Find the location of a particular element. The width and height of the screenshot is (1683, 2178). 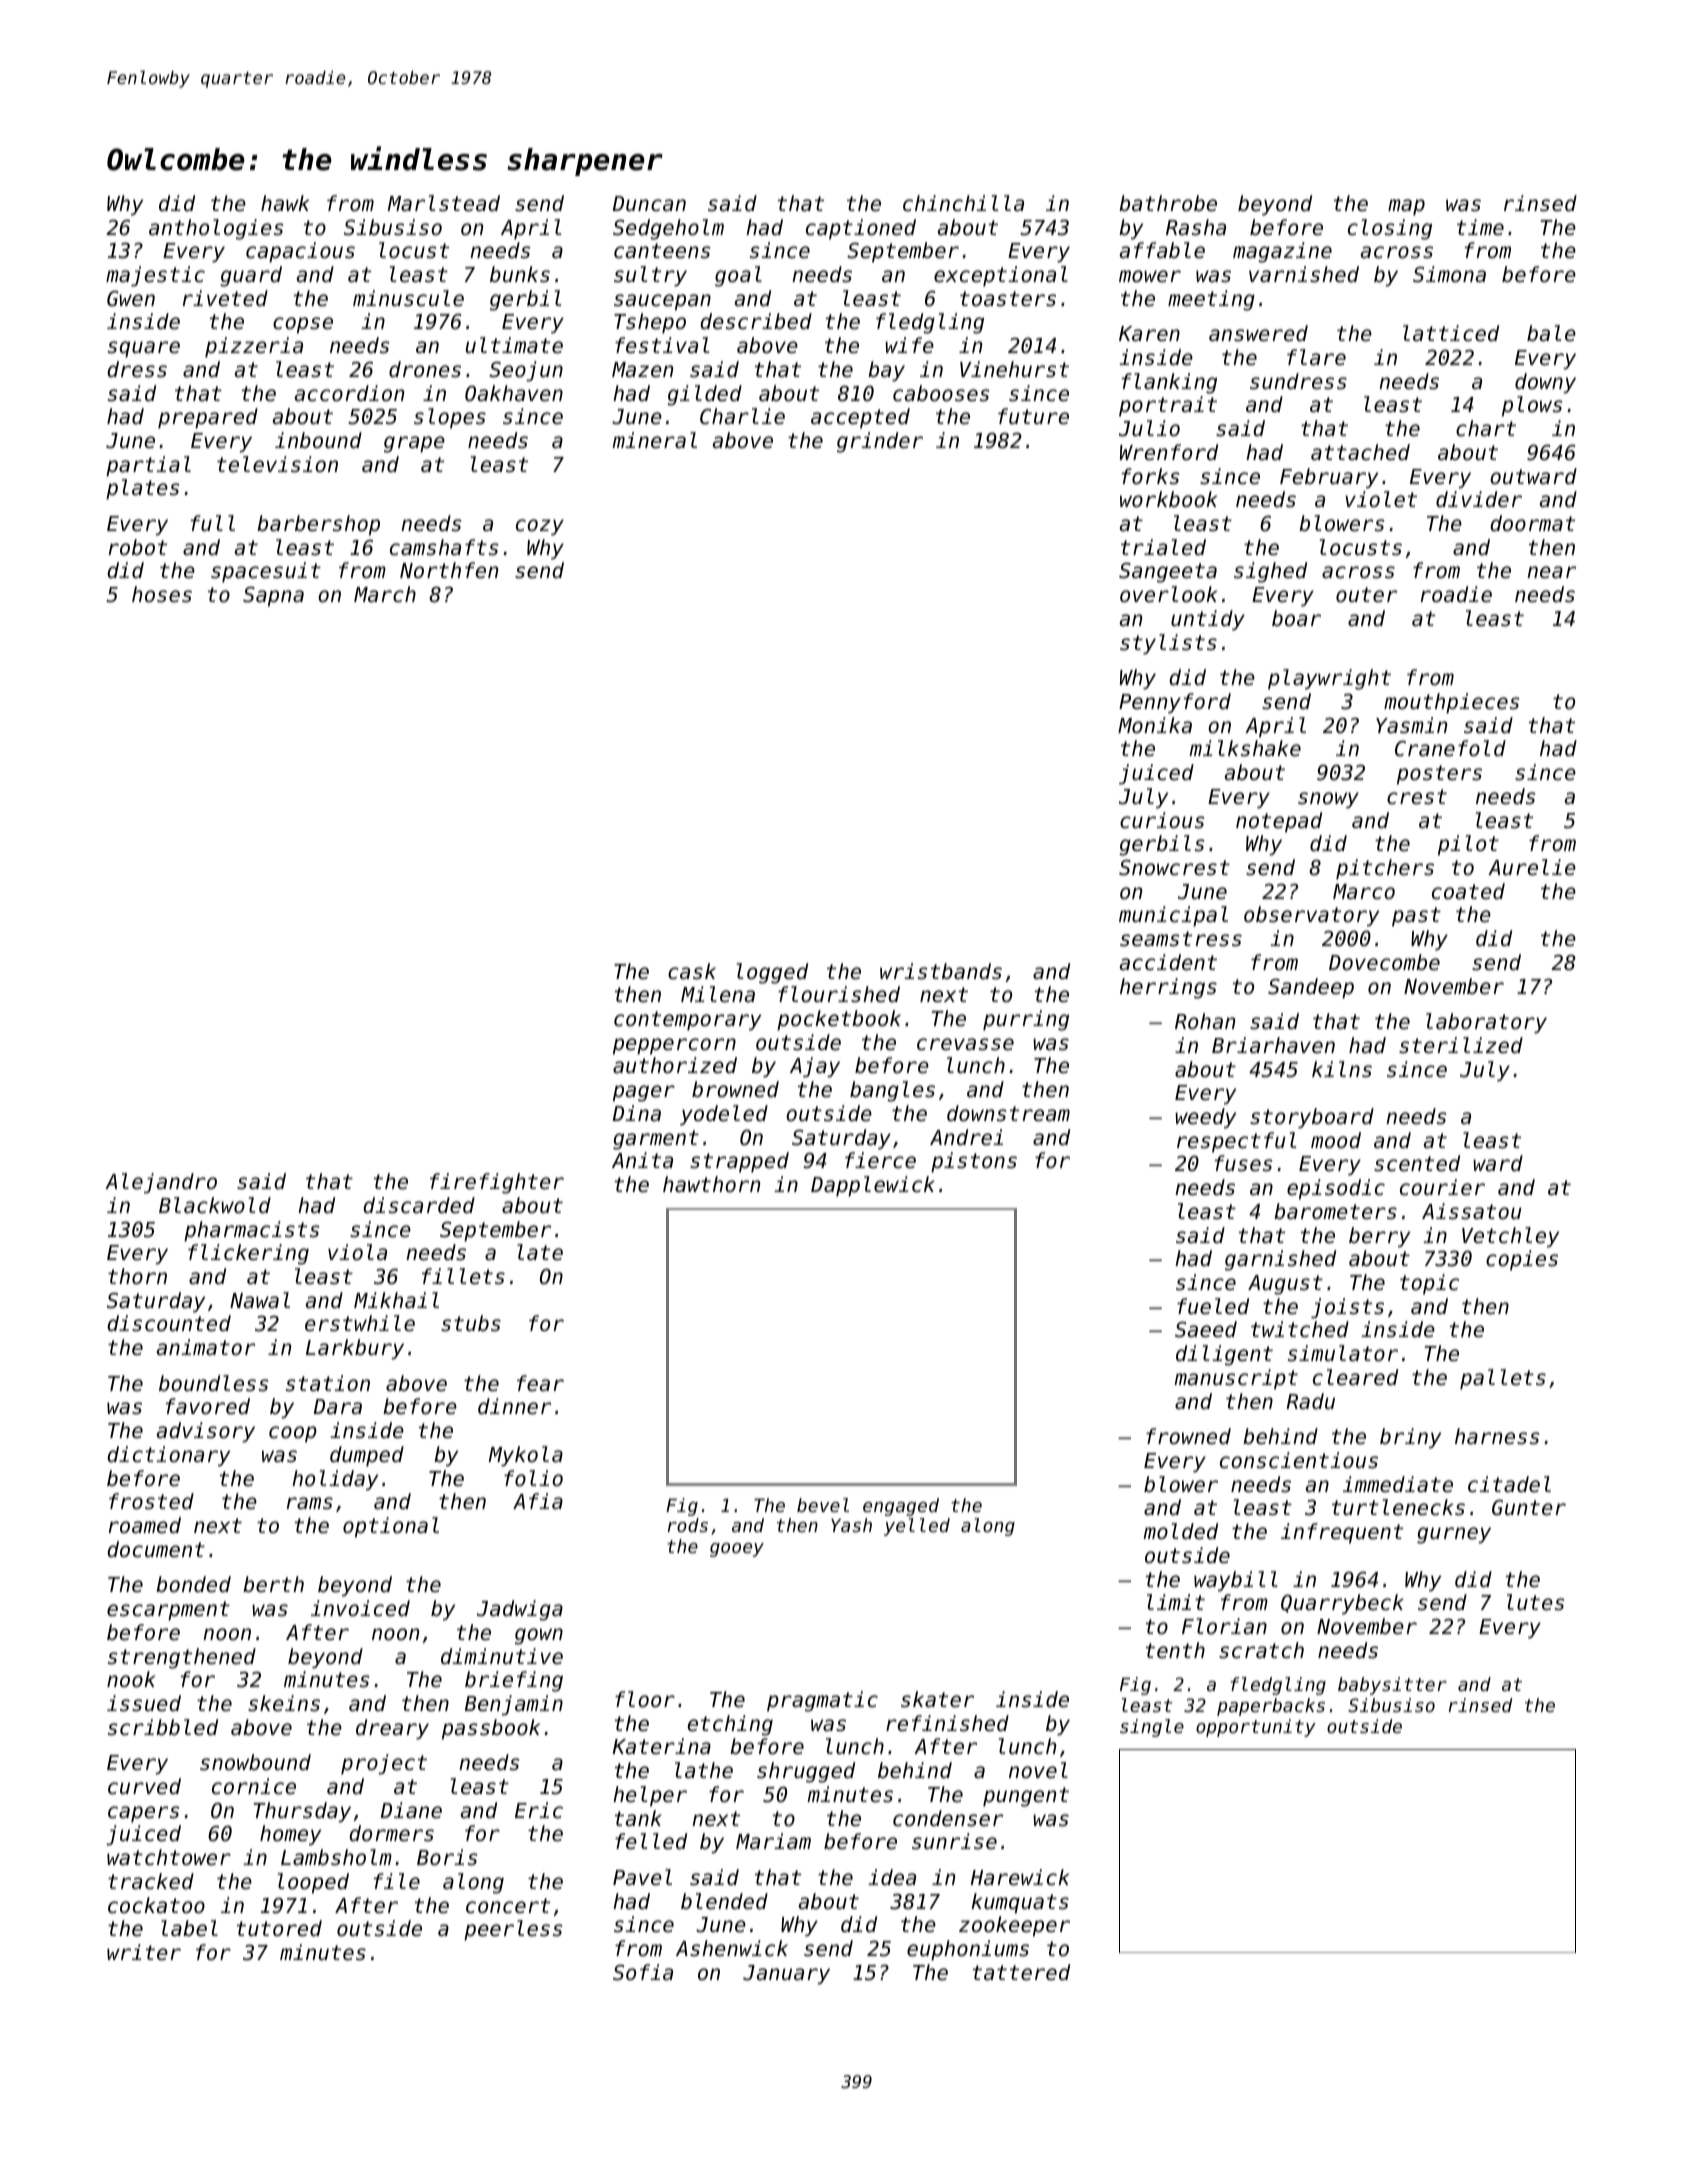

Sofia is located at coordinates (643, 1972).
